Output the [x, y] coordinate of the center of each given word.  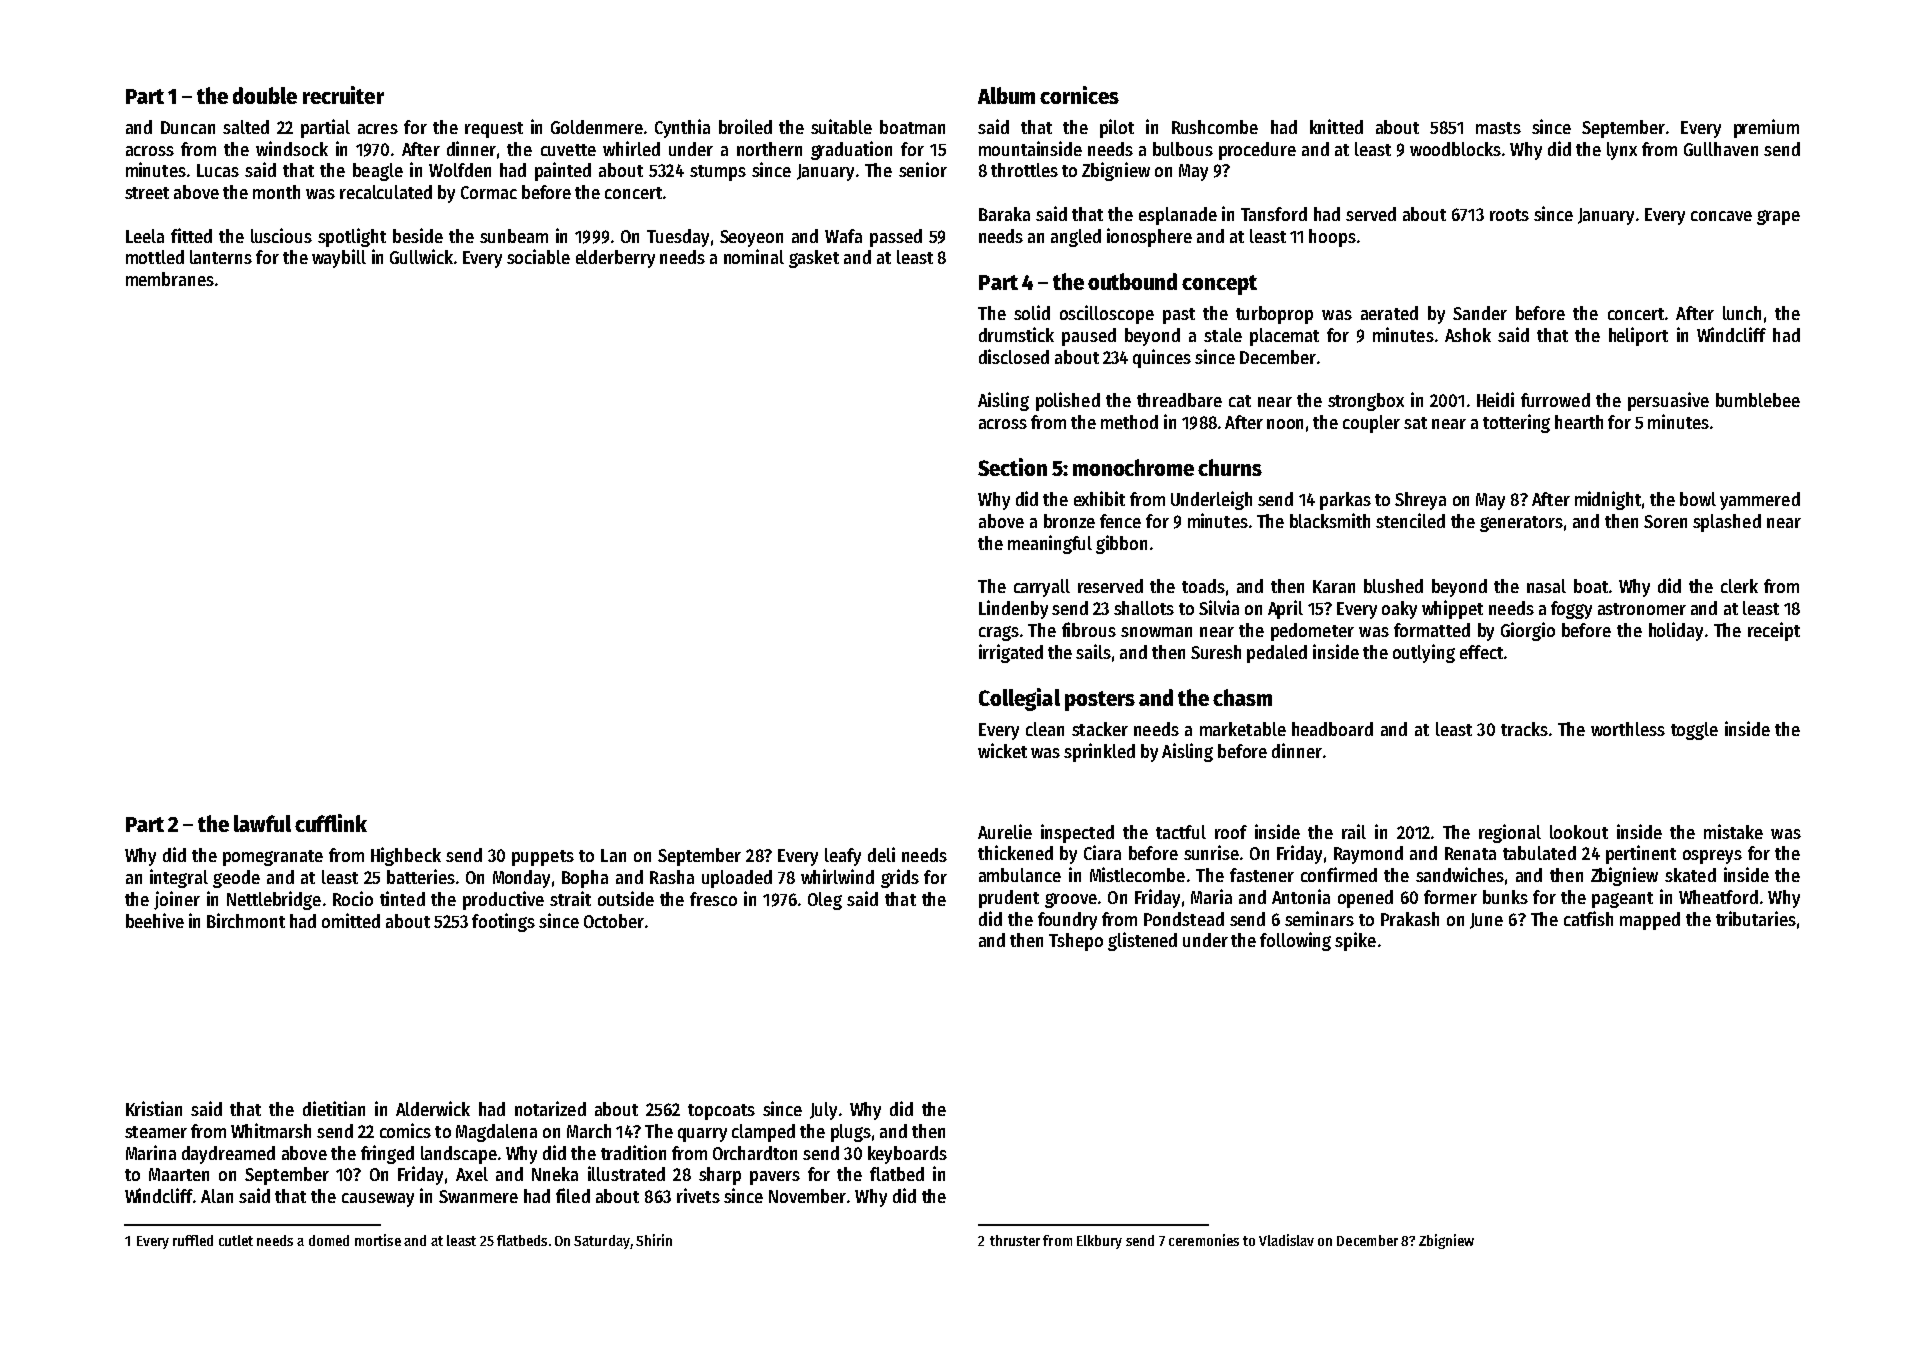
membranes [170, 279]
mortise [378, 1240]
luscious [281, 235]
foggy [1571, 610]
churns [1230, 467]
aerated [1389, 313]
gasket [814, 259]
